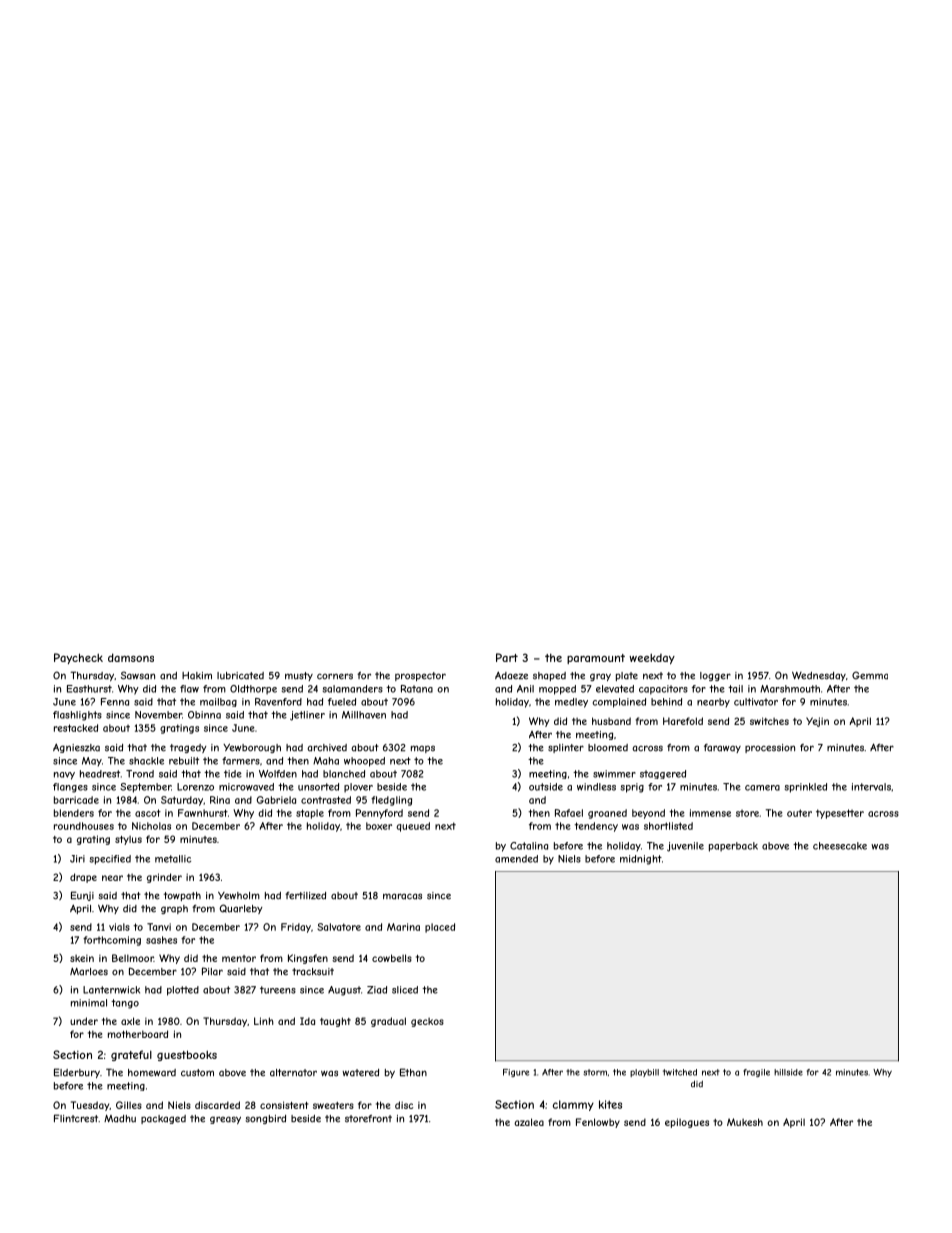 Image resolution: width=952 pixels, height=1233 pixels. Describe the element at coordinates (790, 689) in the page. I see `Marshmouth` at that location.
